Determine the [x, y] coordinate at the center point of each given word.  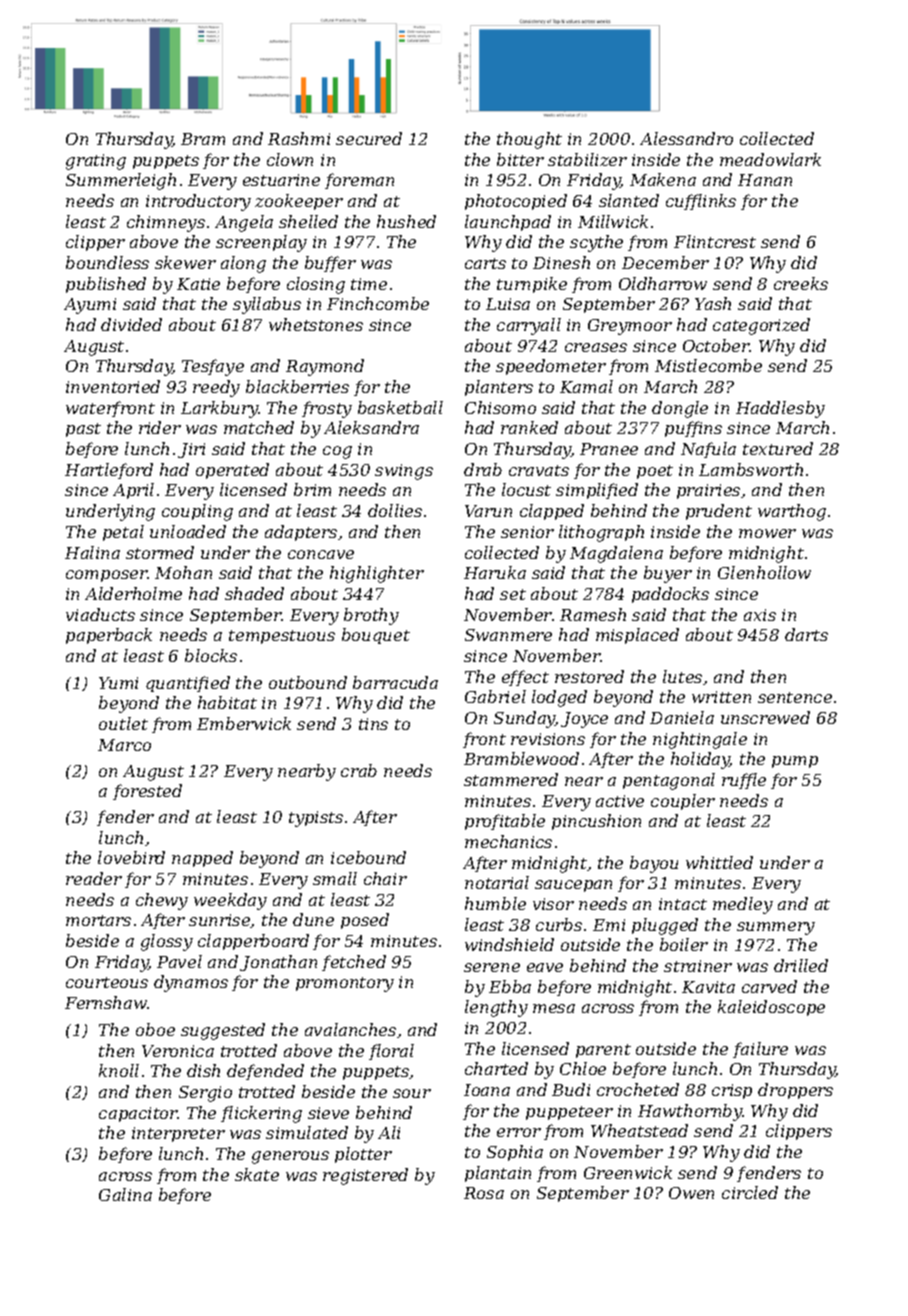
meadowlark [770, 159]
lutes [682, 676]
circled [750, 1192]
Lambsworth [751, 469]
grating [96, 162]
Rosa [484, 1193]
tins [373, 724]
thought [529, 140]
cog [337, 452]
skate [257, 1174]
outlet [123, 723]
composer [106, 576]
